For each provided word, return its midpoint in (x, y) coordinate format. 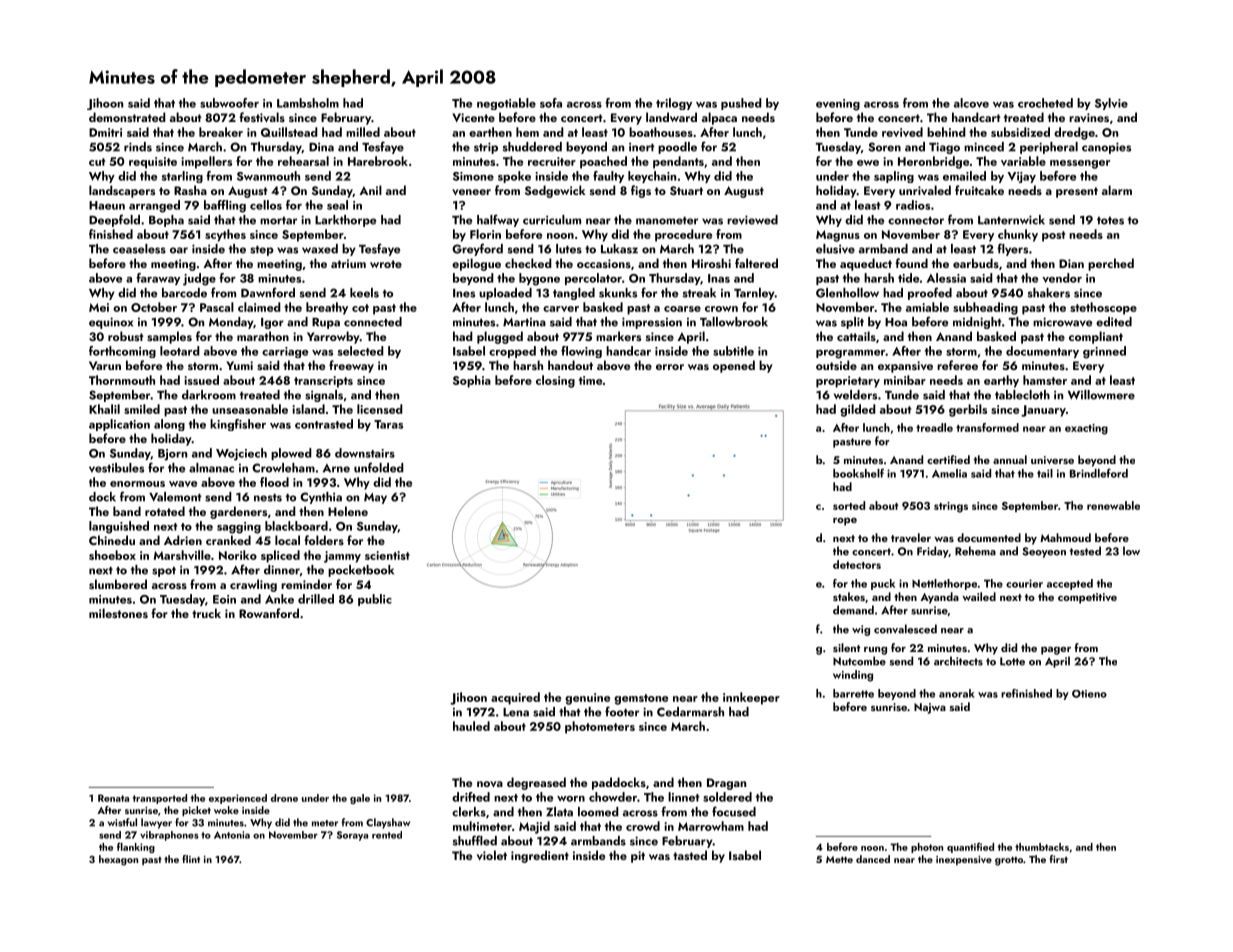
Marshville (182, 555)
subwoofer (229, 103)
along (169, 425)
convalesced (905, 629)
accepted (1070, 584)
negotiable (506, 104)
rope (845, 522)
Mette (839, 859)
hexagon (118, 860)
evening (838, 105)
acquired (515, 698)
